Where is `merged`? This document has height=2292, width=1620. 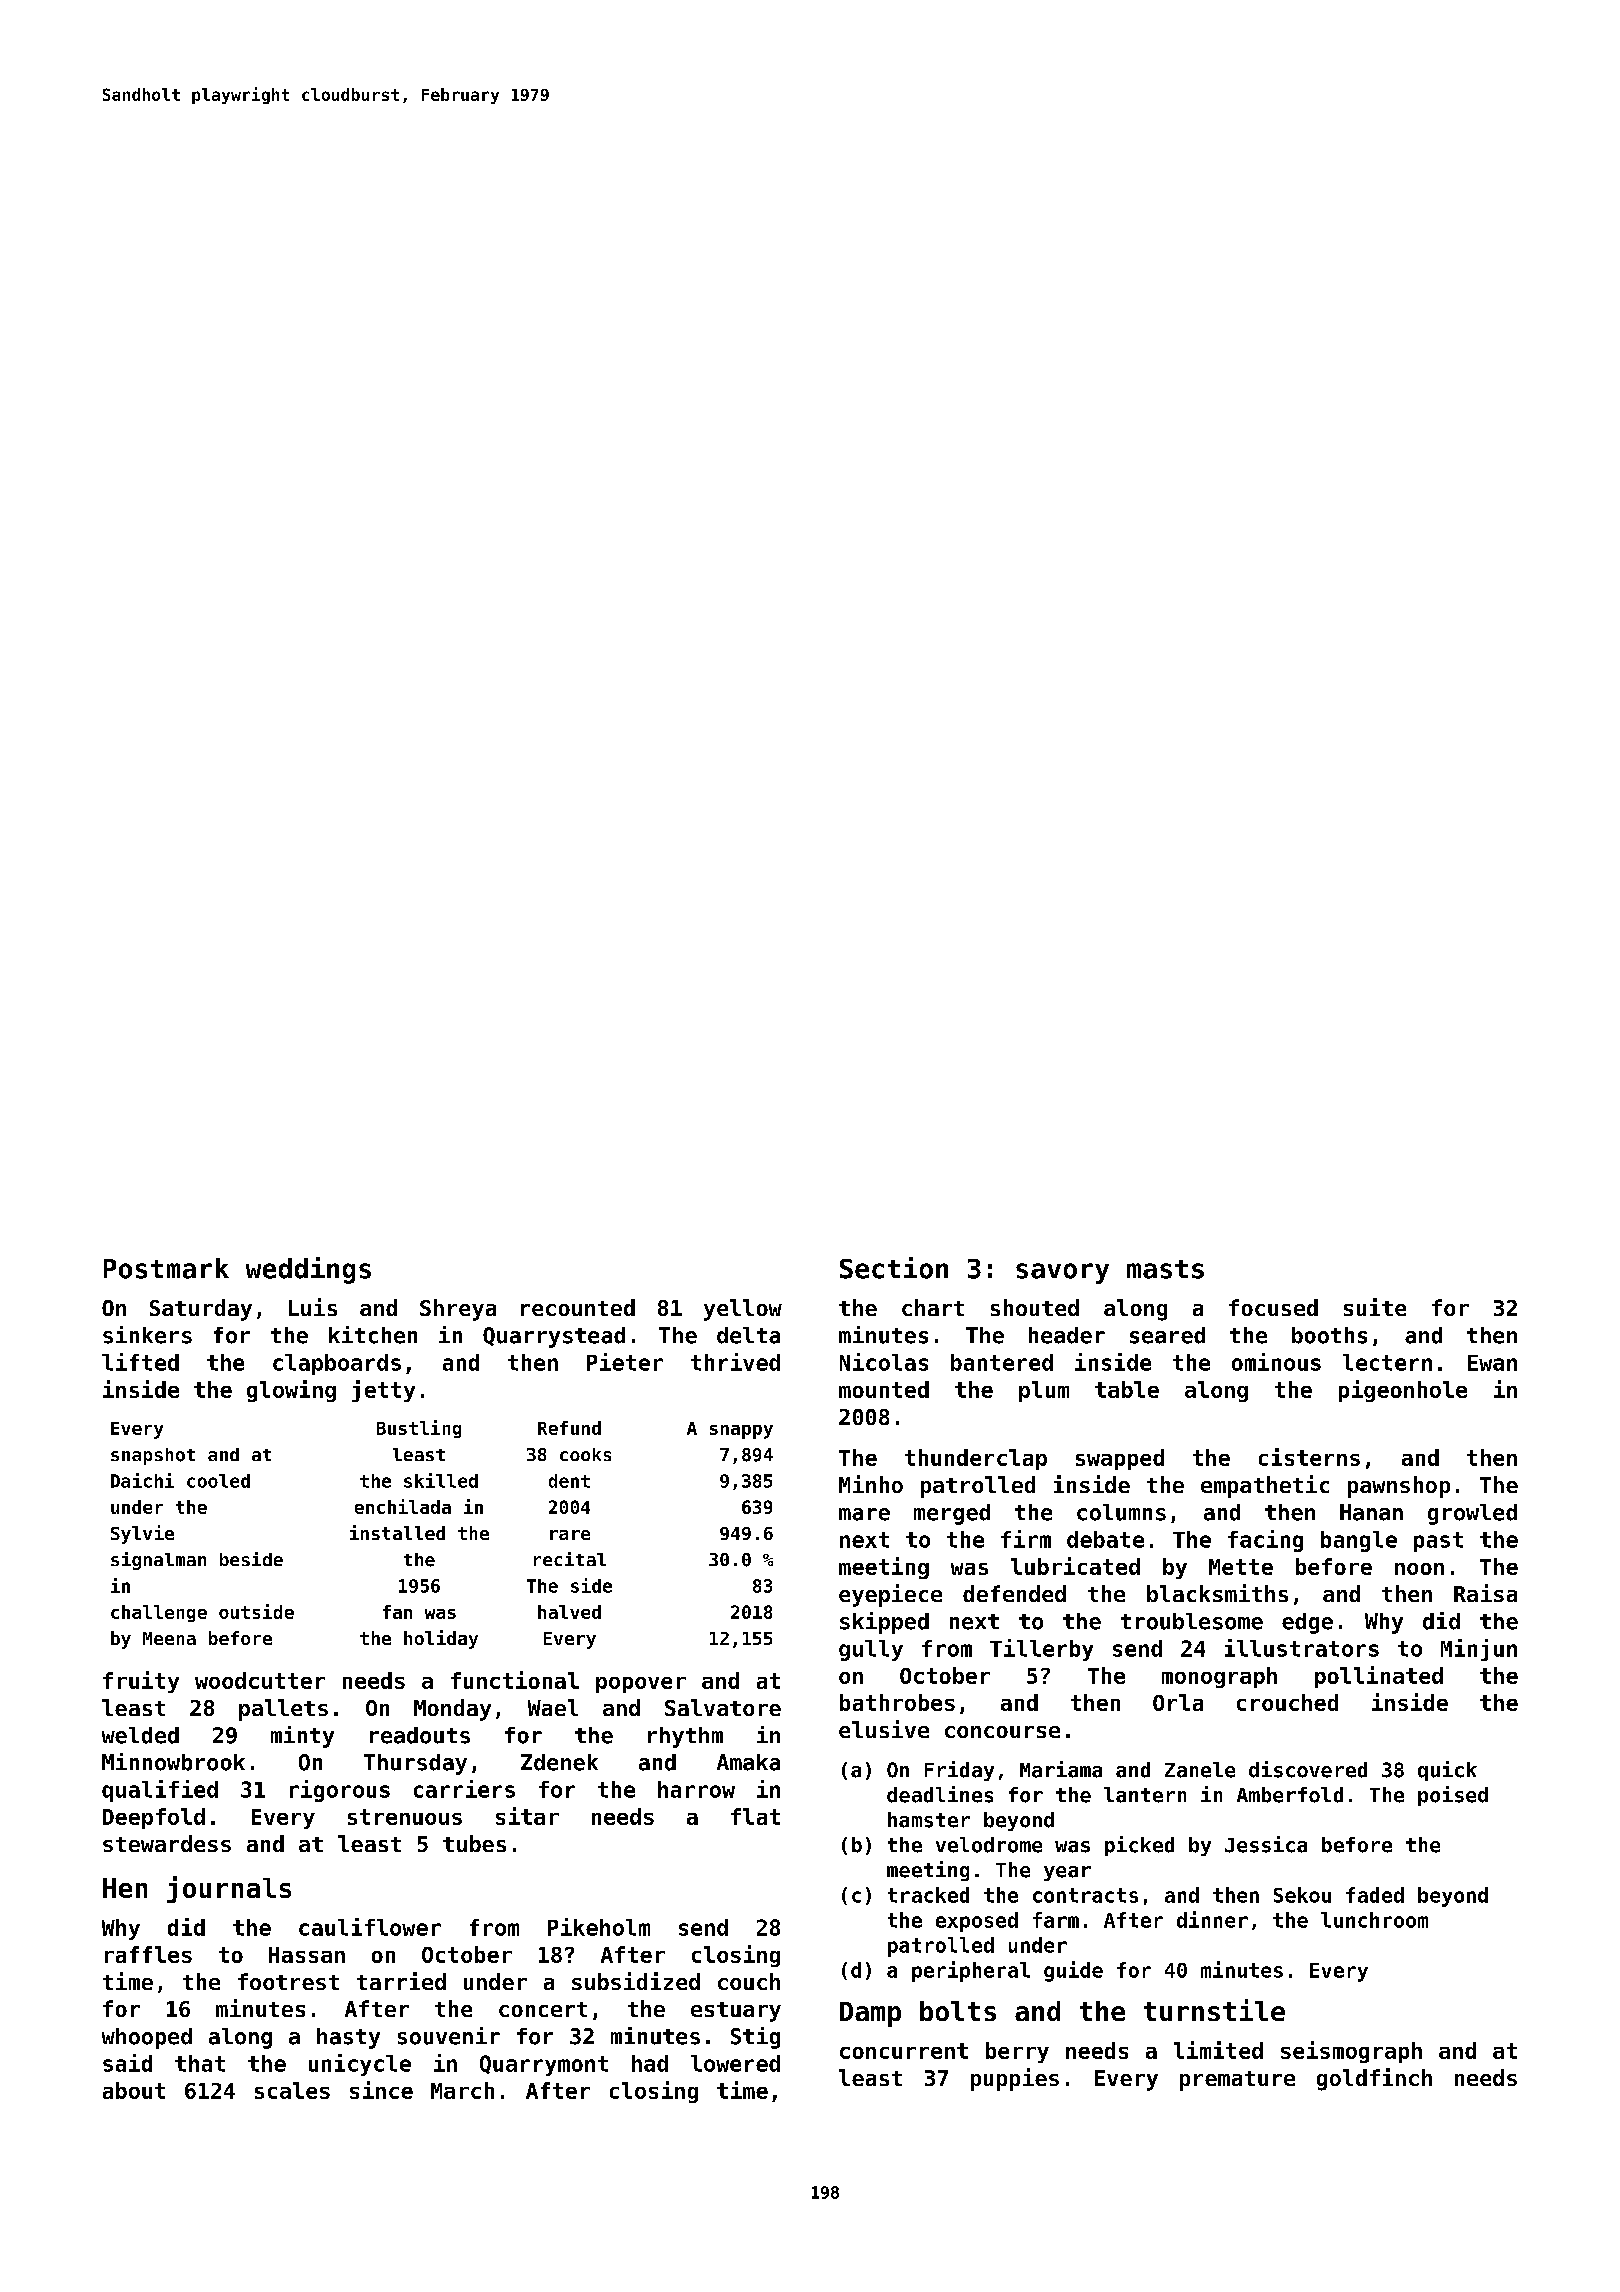 merged is located at coordinates (952, 1514).
